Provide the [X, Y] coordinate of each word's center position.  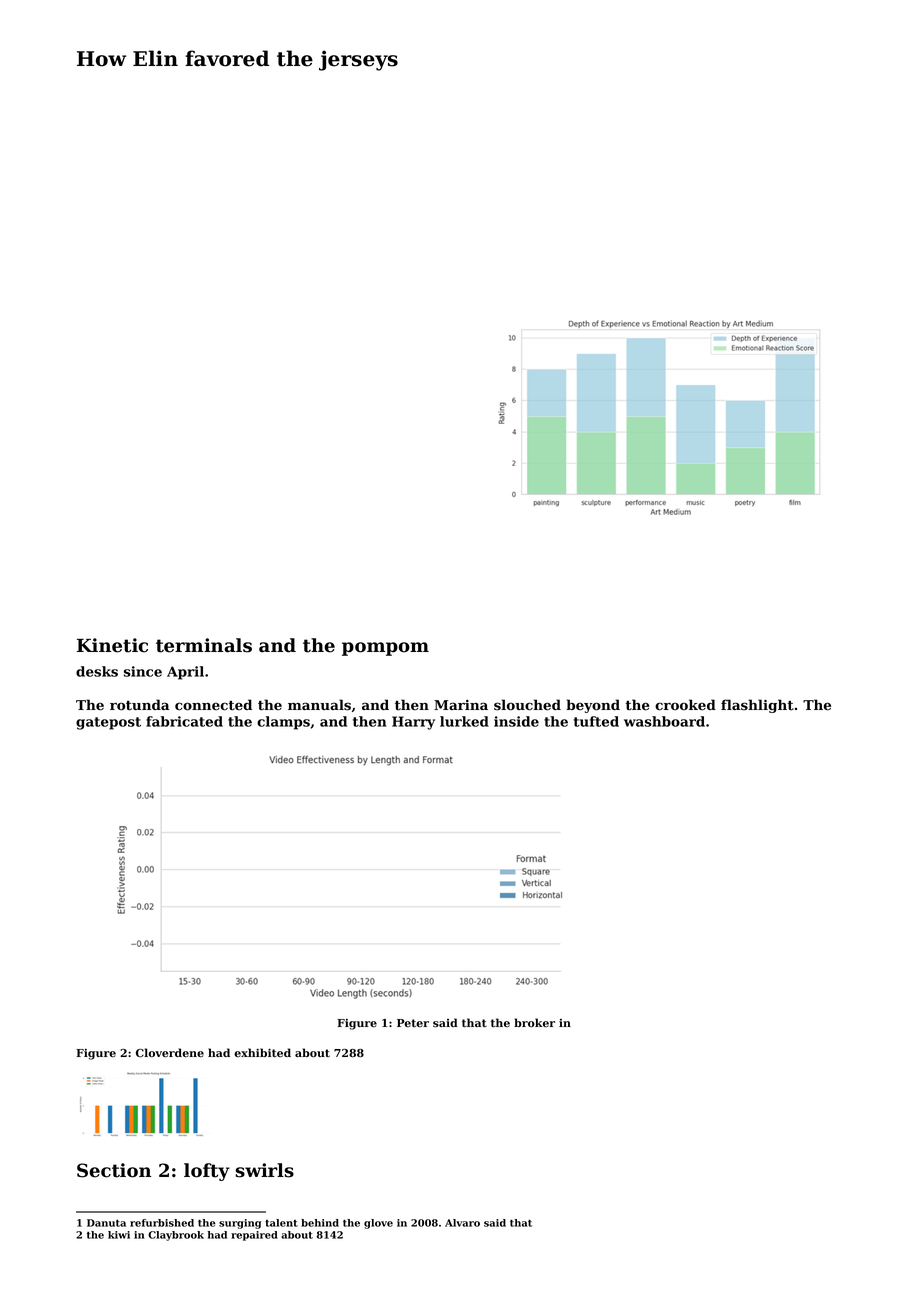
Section [114, 1170]
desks [97, 671]
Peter [413, 1023]
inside [516, 721]
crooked [685, 705]
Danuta [106, 1223]
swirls [264, 1170]
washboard [664, 721]
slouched [527, 705]
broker [534, 1022]
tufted [596, 721]
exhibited [262, 1053]
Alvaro [462, 1223]
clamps [283, 723]
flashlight [757, 706]
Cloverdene [170, 1053]
